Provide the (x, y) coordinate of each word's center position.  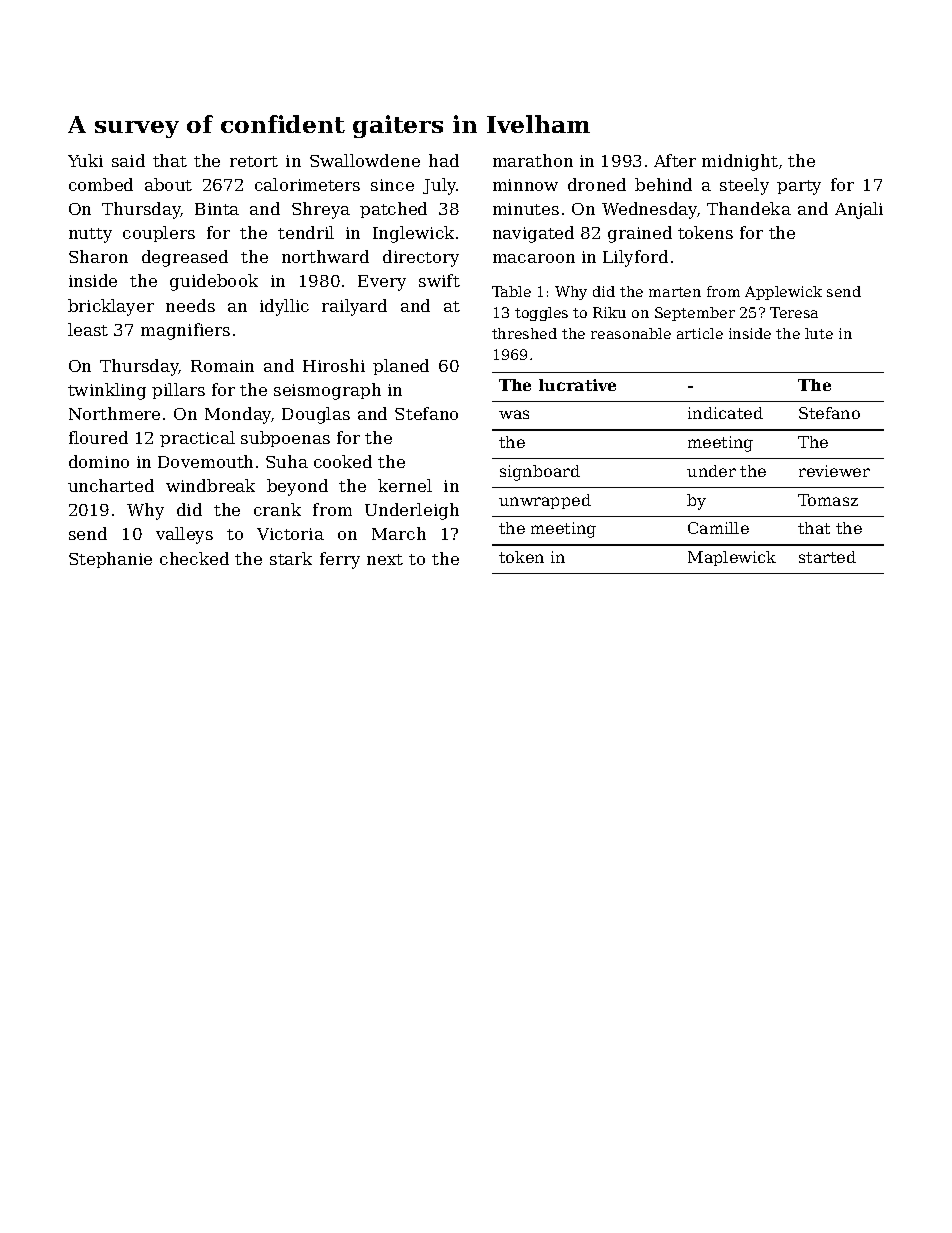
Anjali (859, 210)
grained (640, 234)
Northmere (114, 413)
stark (291, 558)
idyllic (284, 307)
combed (101, 184)
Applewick (783, 293)
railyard (354, 307)
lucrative (577, 385)
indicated (725, 413)
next (385, 559)
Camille (718, 528)
